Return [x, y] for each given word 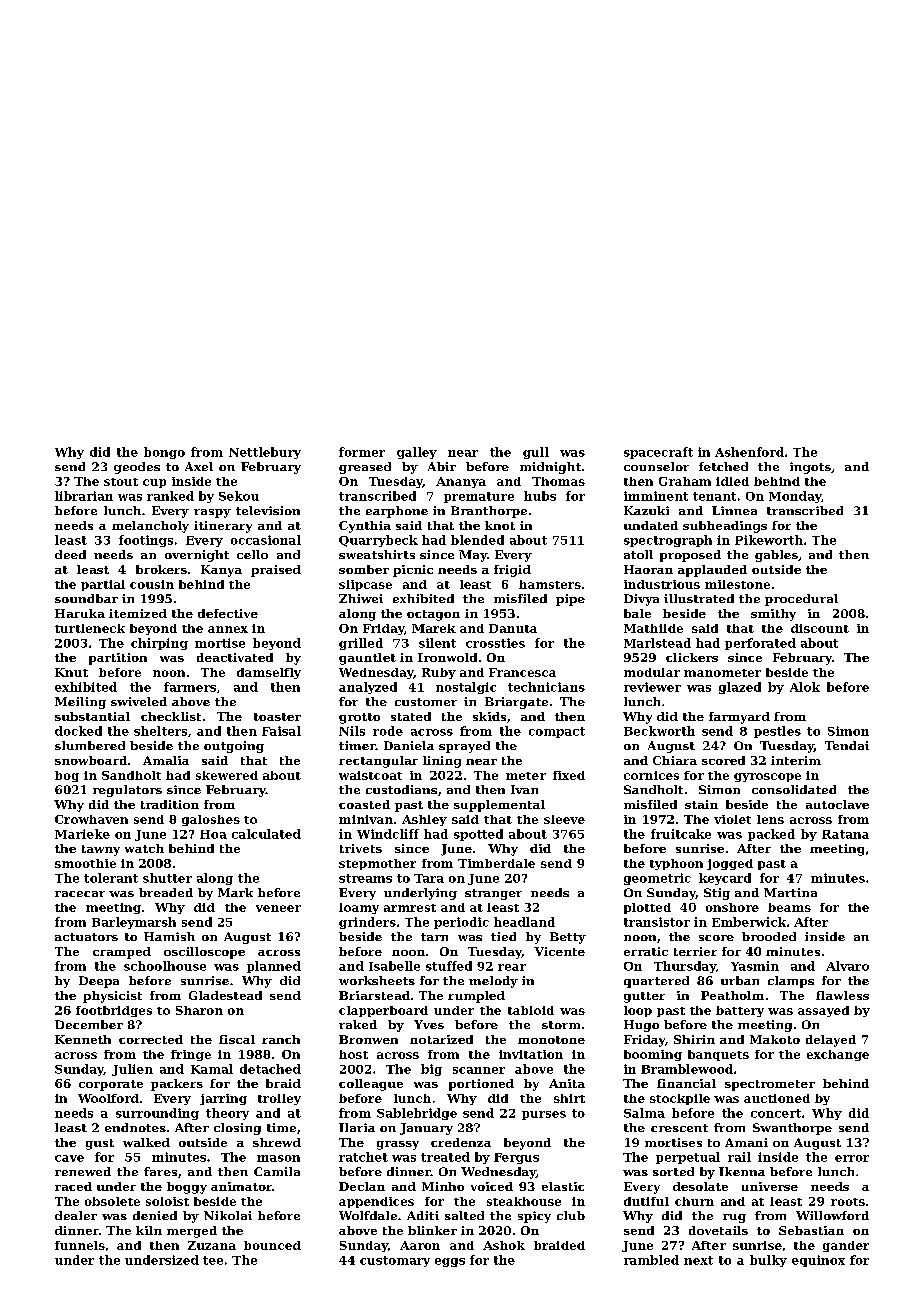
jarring [223, 1099]
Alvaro [847, 966]
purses [544, 1115]
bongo [164, 453]
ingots [810, 468]
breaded [166, 892]
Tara [429, 878]
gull [536, 453]
